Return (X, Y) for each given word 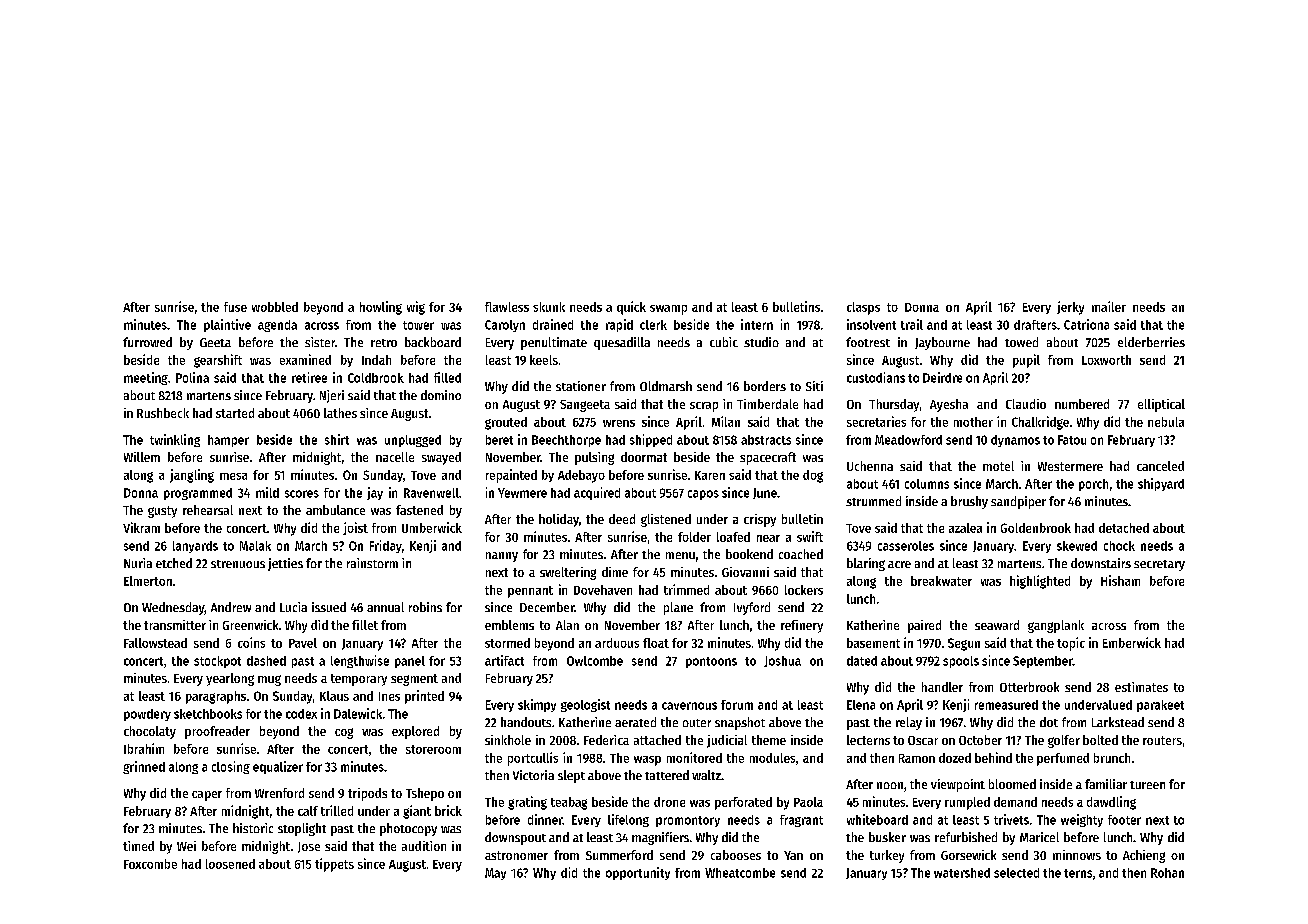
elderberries (1151, 342)
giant (417, 812)
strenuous (238, 564)
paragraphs (216, 697)
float (656, 643)
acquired (597, 493)
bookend (749, 554)
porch (1093, 485)
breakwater (941, 581)
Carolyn (505, 326)
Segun (964, 644)
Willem (142, 457)
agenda (277, 326)
